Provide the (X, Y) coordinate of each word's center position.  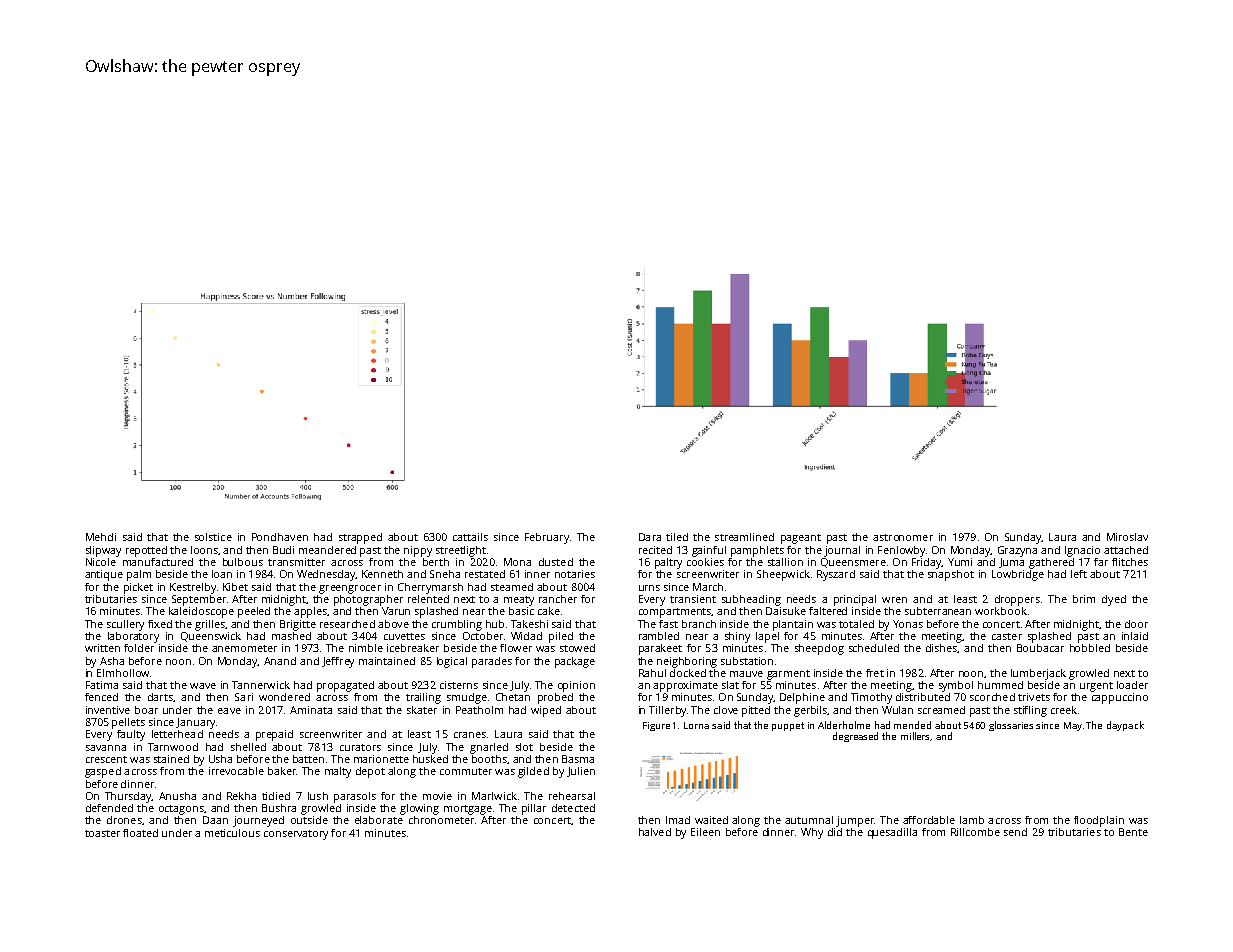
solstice (213, 537)
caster (1007, 636)
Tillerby (667, 711)
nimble (366, 648)
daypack (1125, 726)
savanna (106, 748)
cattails (470, 537)
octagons (181, 810)
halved (655, 832)
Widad (526, 636)
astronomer (903, 537)
